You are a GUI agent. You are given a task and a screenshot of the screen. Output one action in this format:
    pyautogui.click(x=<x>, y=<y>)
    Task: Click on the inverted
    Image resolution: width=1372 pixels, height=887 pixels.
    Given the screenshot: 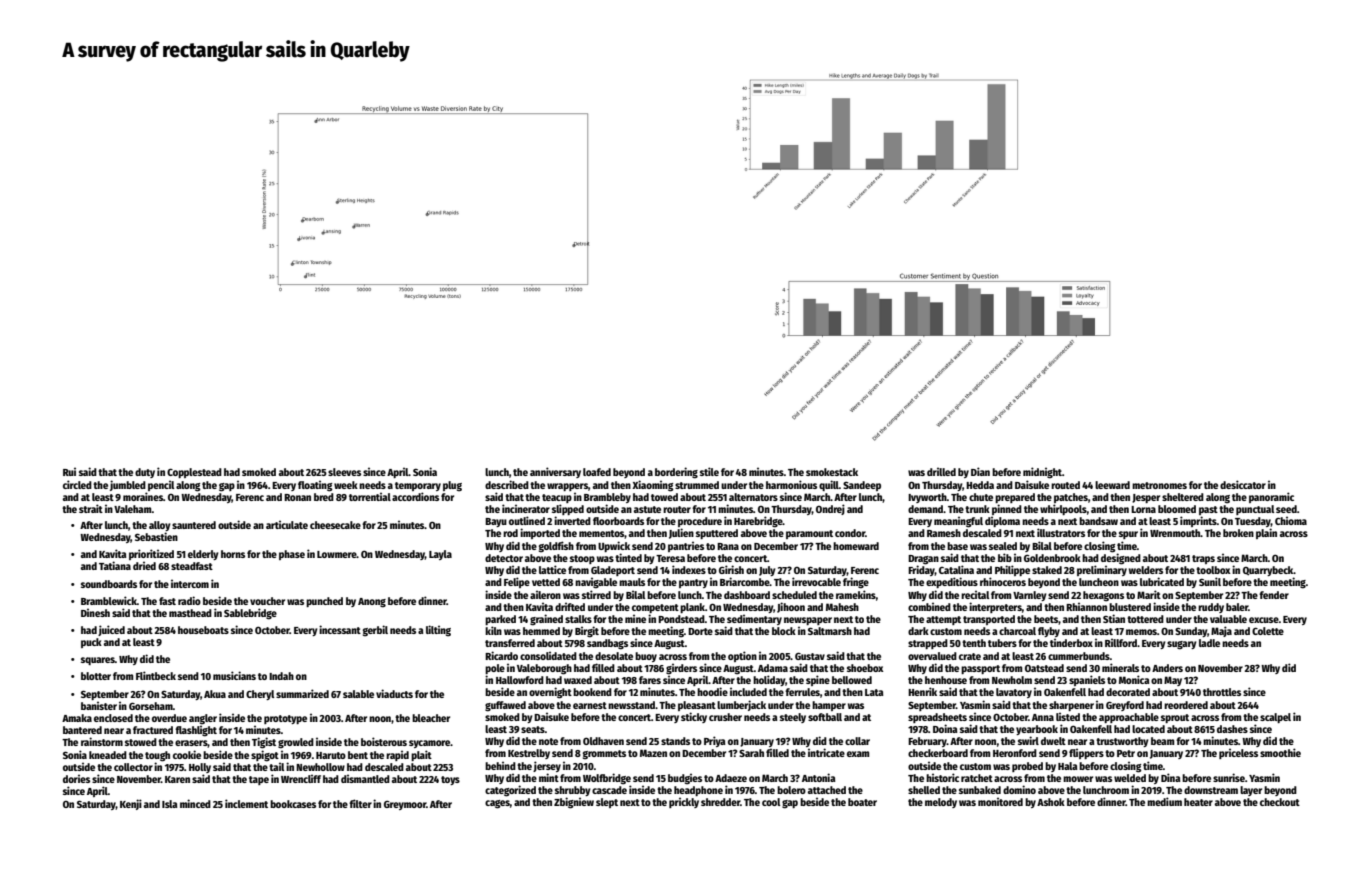 What is the action you would take?
    pyautogui.click(x=572, y=520)
